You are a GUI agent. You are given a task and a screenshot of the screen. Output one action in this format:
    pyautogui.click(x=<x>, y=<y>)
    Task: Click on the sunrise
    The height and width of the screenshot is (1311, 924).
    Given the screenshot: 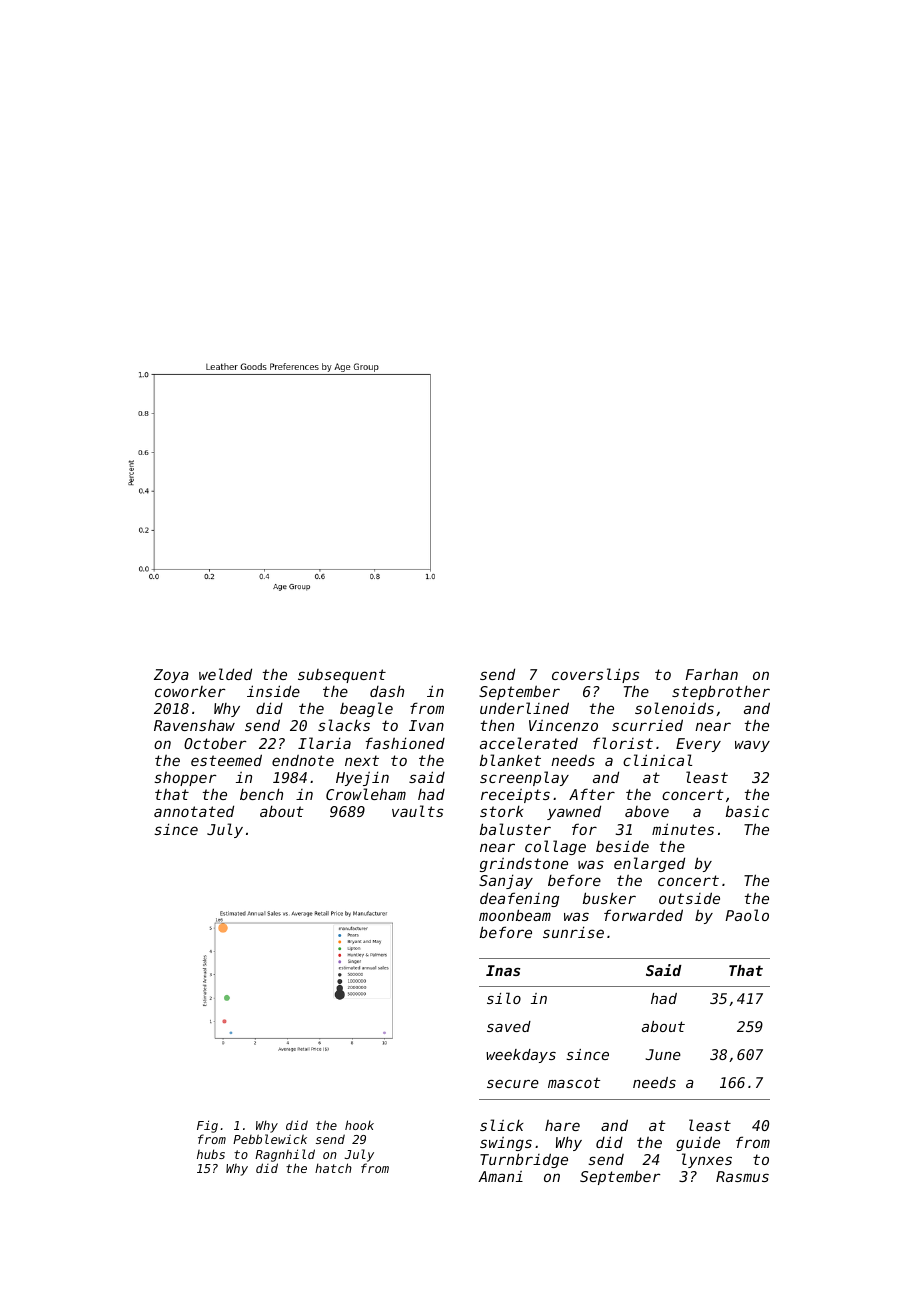 What is the action you would take?
    pyautogui.click(x=573, y=932)
